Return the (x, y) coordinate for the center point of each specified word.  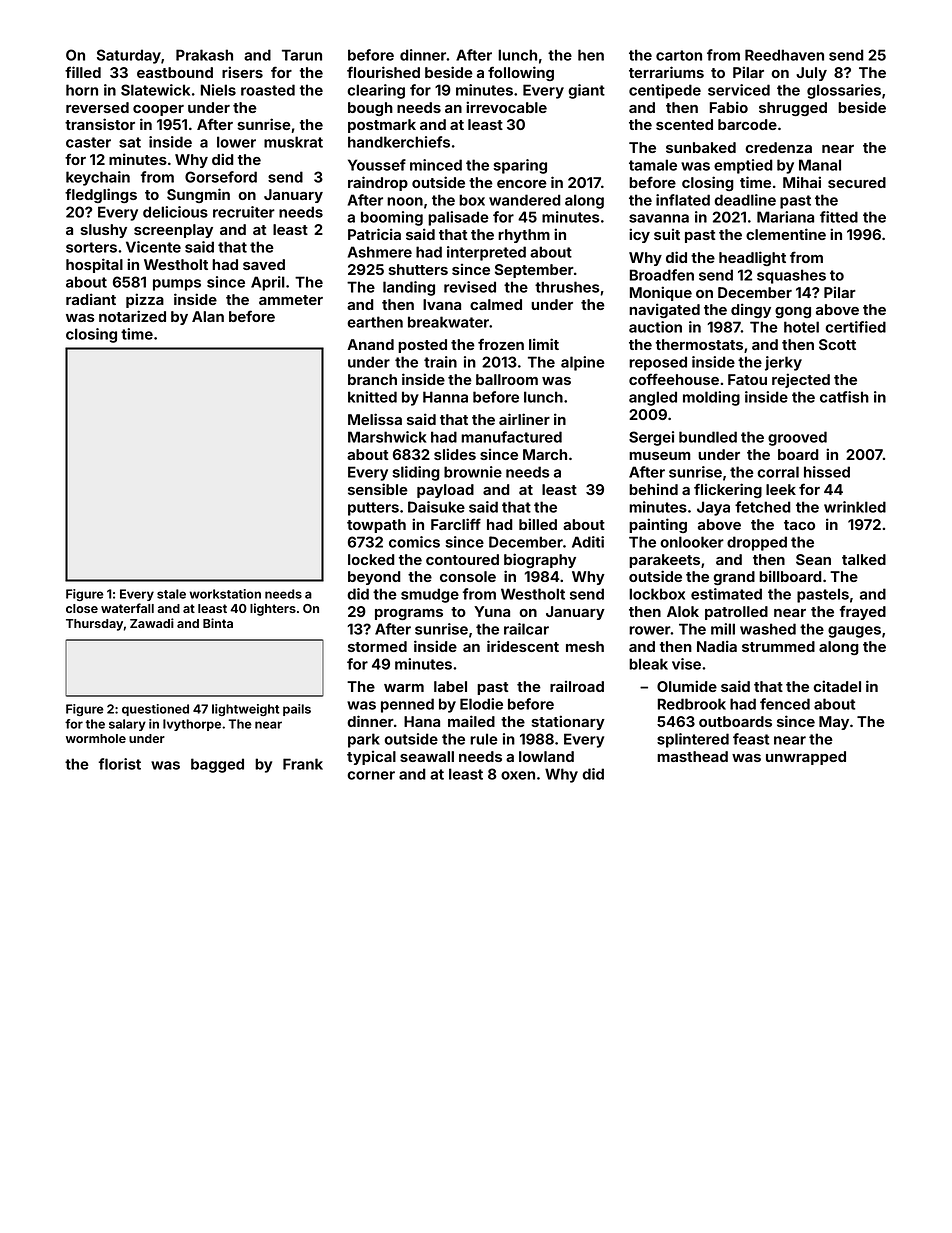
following (521, 73)
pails (297, 710)
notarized (132, 316)
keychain (98, 178)
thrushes (567, 287)
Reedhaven (784, 55)
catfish (844, 397)
